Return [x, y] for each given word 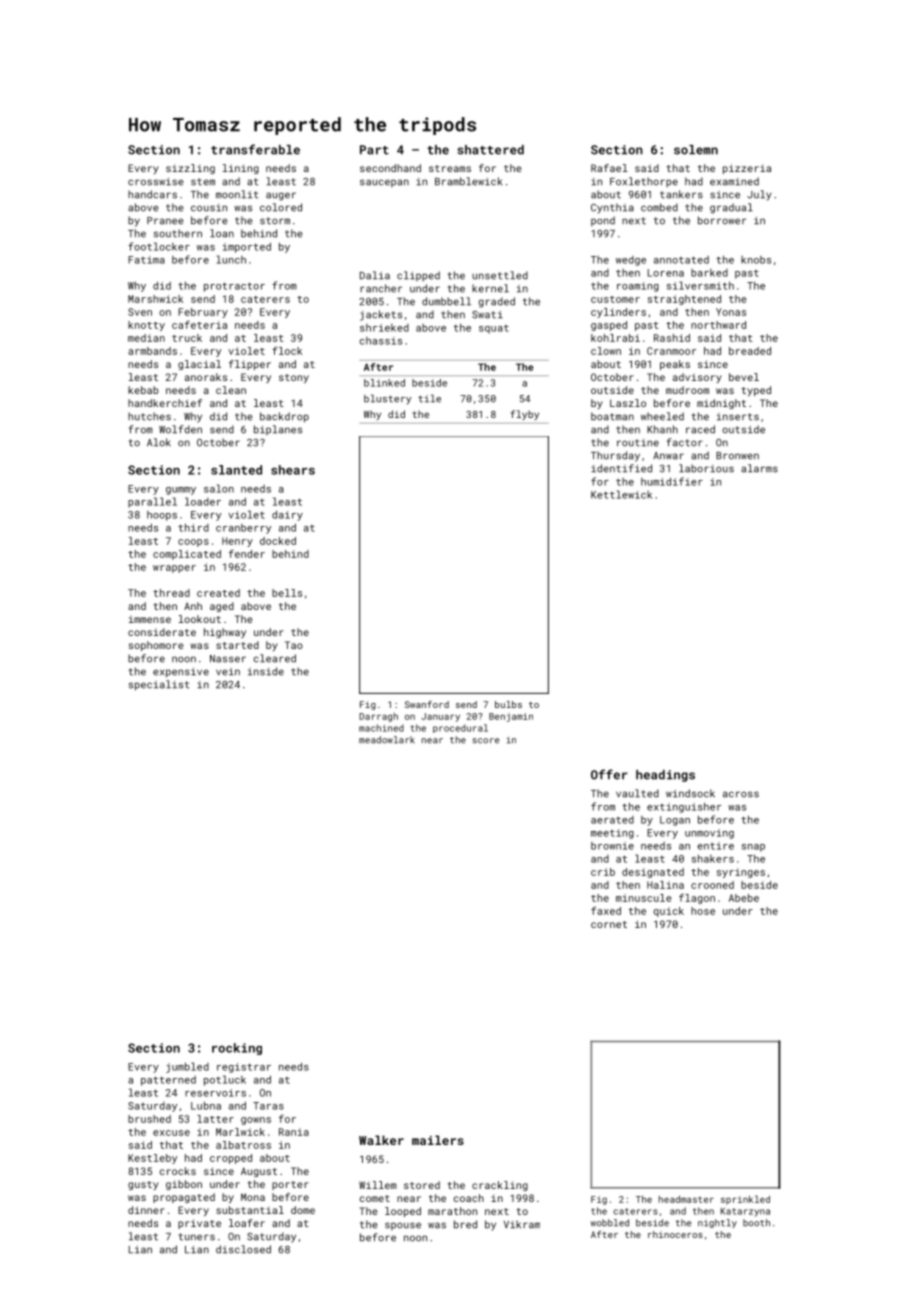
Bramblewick [468, 181]
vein [228, 672]
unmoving [709, 834]
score [486, 741]
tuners [197, 1237]
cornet [609, 924]
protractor [234, 287]
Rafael [609, 168]
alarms [759, 468]
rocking [237, 1049]
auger [281, 196]
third [193, 527]
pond [603, 221]
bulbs [508, 704]
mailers [438, 1140]
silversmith [700, 285]
